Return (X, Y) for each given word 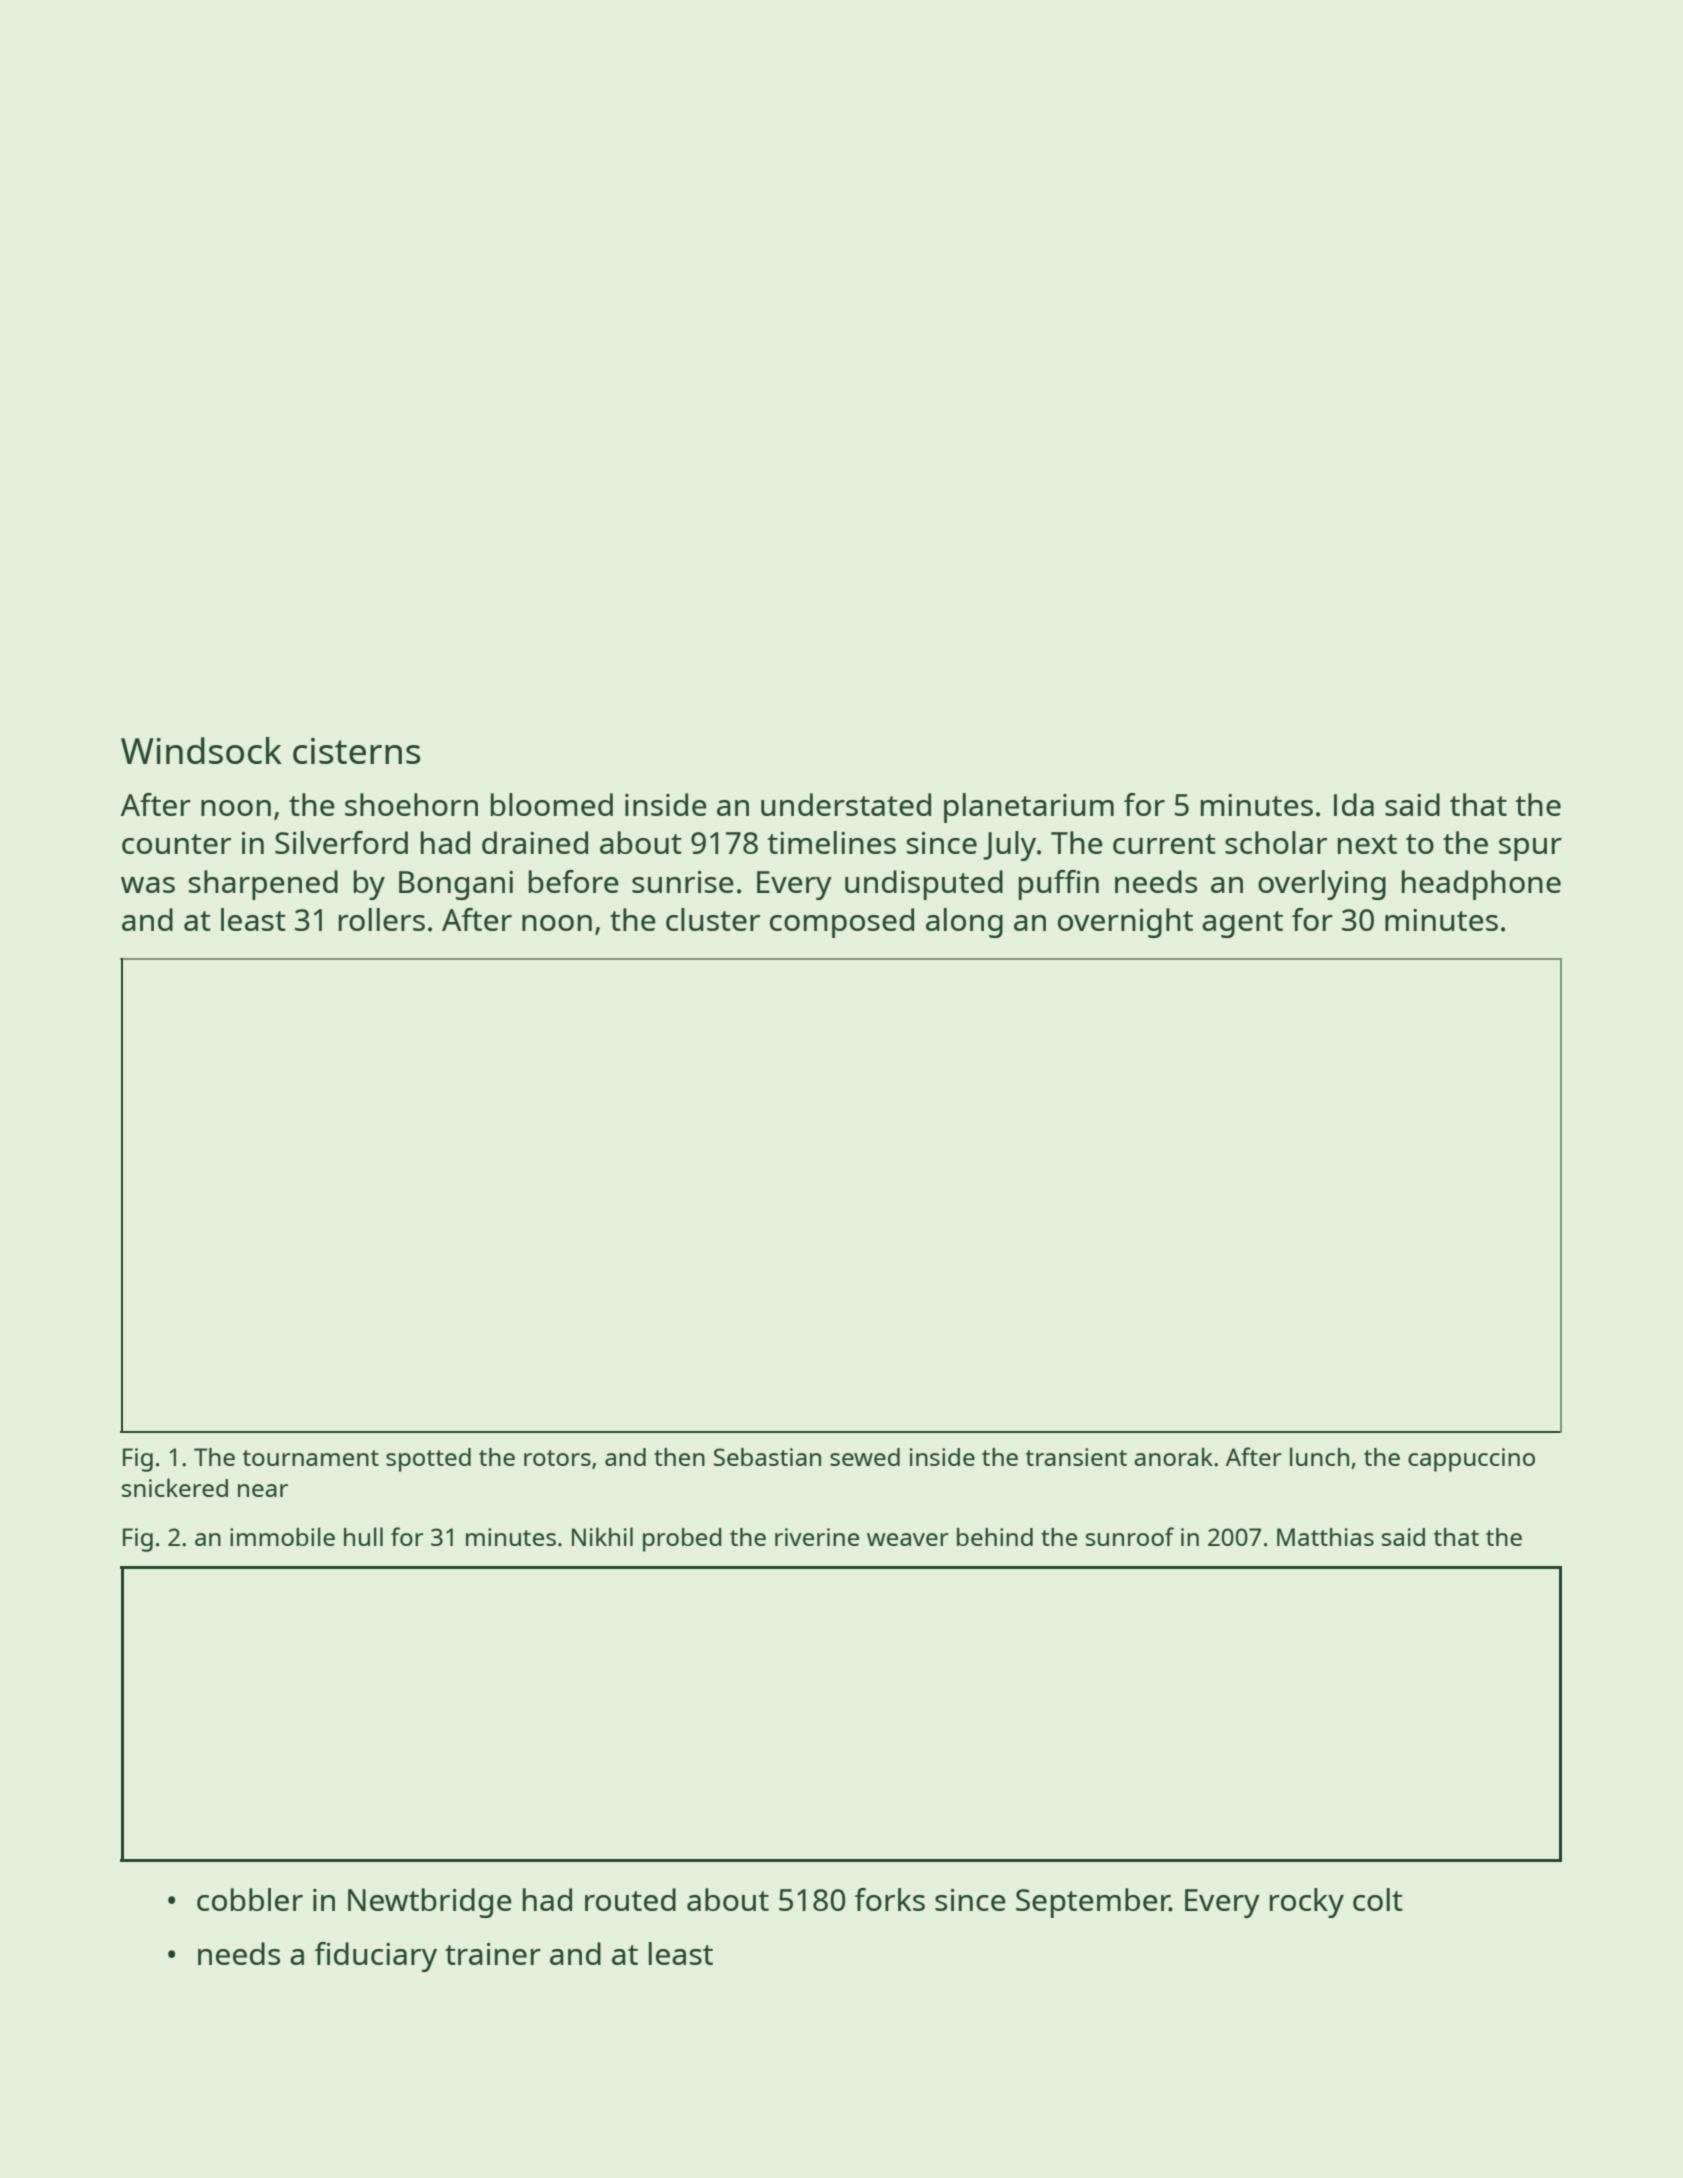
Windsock (201, 750)
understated (846, 804)
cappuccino (1471, 1460)
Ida (1354, 804)
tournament (311, 1458)
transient (1076, 1457)
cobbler (250, 1899)
